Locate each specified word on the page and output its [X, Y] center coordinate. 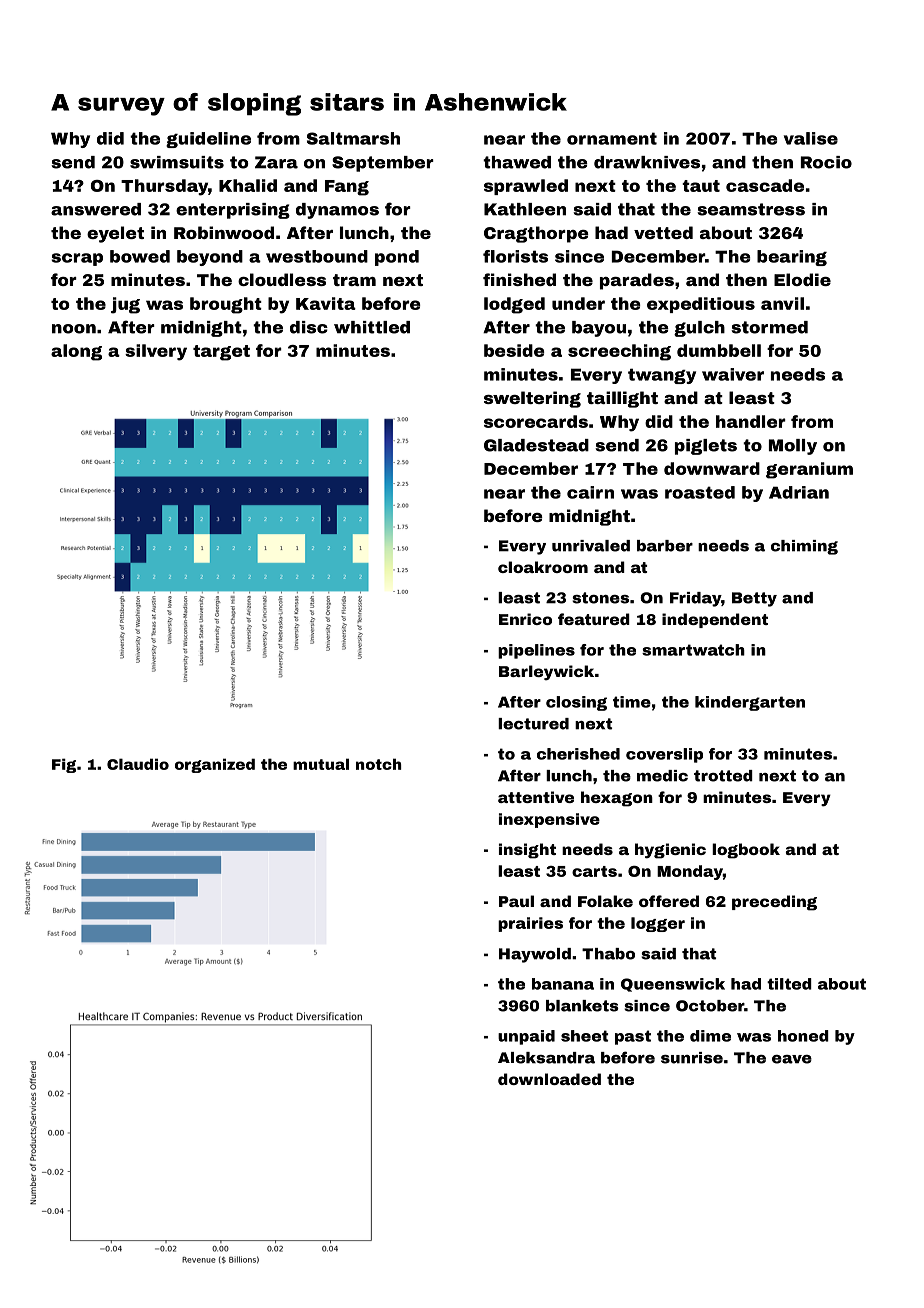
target [221, 353]
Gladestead [536, 445]
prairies [530, 924]
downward [712, 468]
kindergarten [750, 703]
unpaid [526, 1037]
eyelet [115, 234]
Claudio [138, 764]
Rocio [826, 162]
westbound [317, 256]
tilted [789, 984]
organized [215, 765]
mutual [321, 764]
